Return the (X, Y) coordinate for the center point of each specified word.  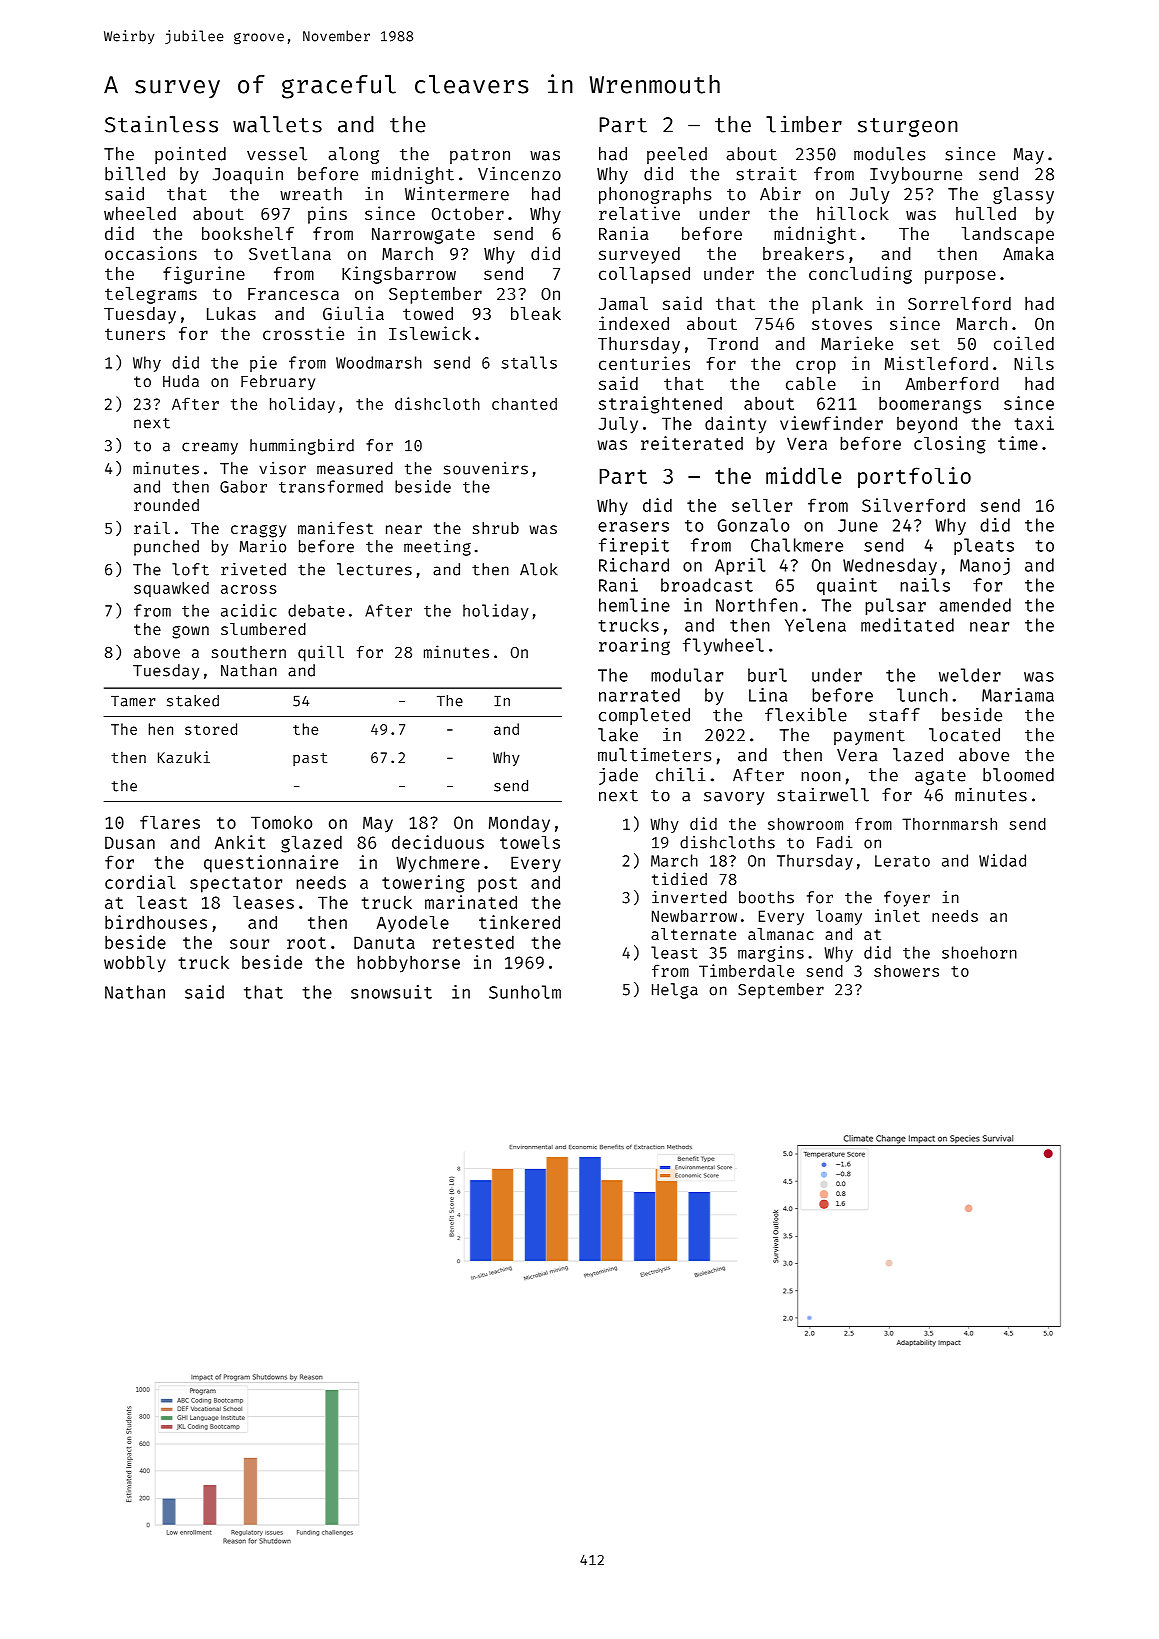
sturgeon (908, 127)
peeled (677, 155)
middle (803, 475)
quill (321, 653)
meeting (437, 548)
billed (135, 173)
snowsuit (391, 992)
